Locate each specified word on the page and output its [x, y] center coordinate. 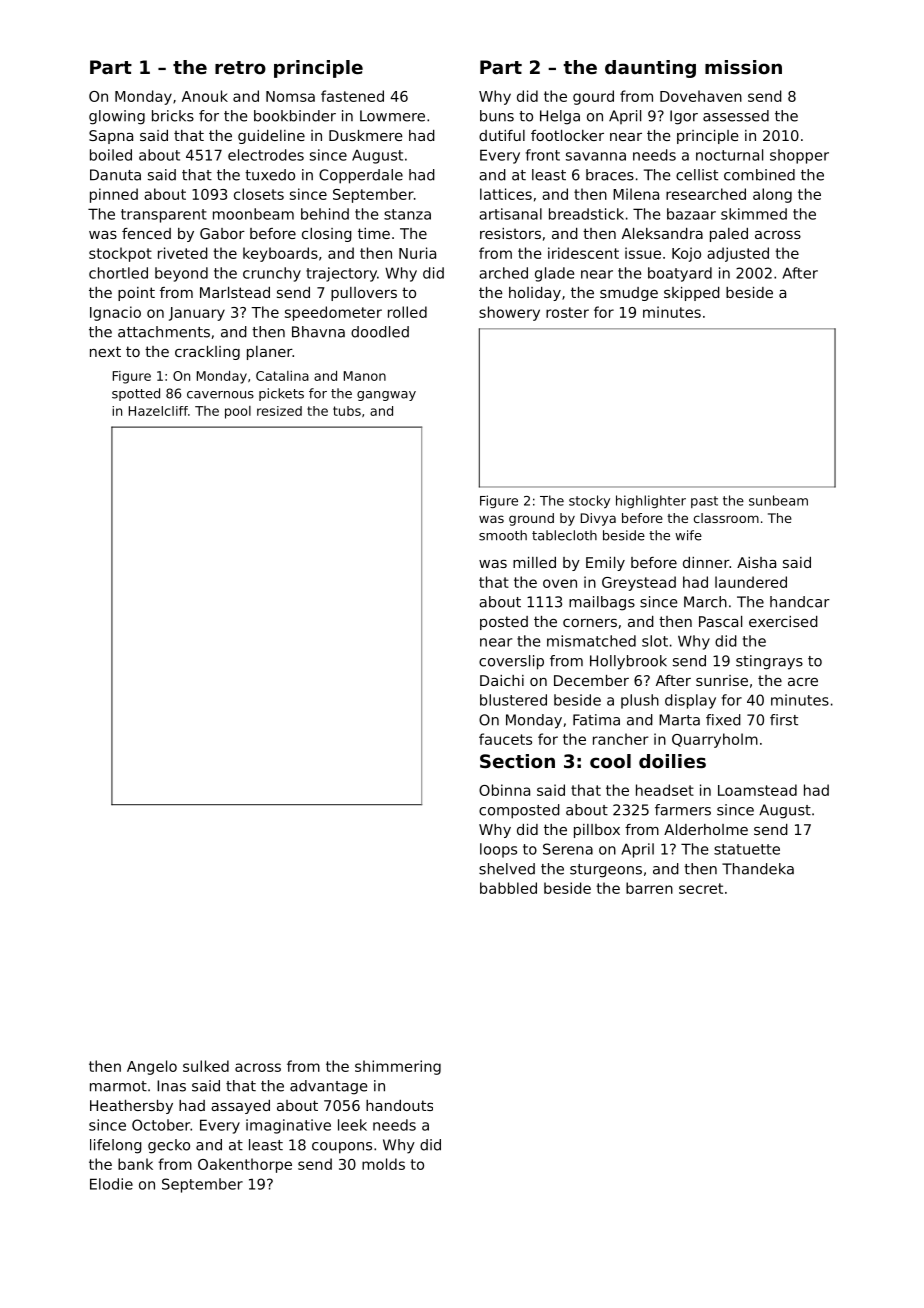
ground [531, 519]
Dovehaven [701, 96]
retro [240, 67]
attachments [164, 332]
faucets [505, 739]
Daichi [502, 680]
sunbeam [778, 500]
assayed [240, 1107]
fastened [352, 96]
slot [655, 641]
